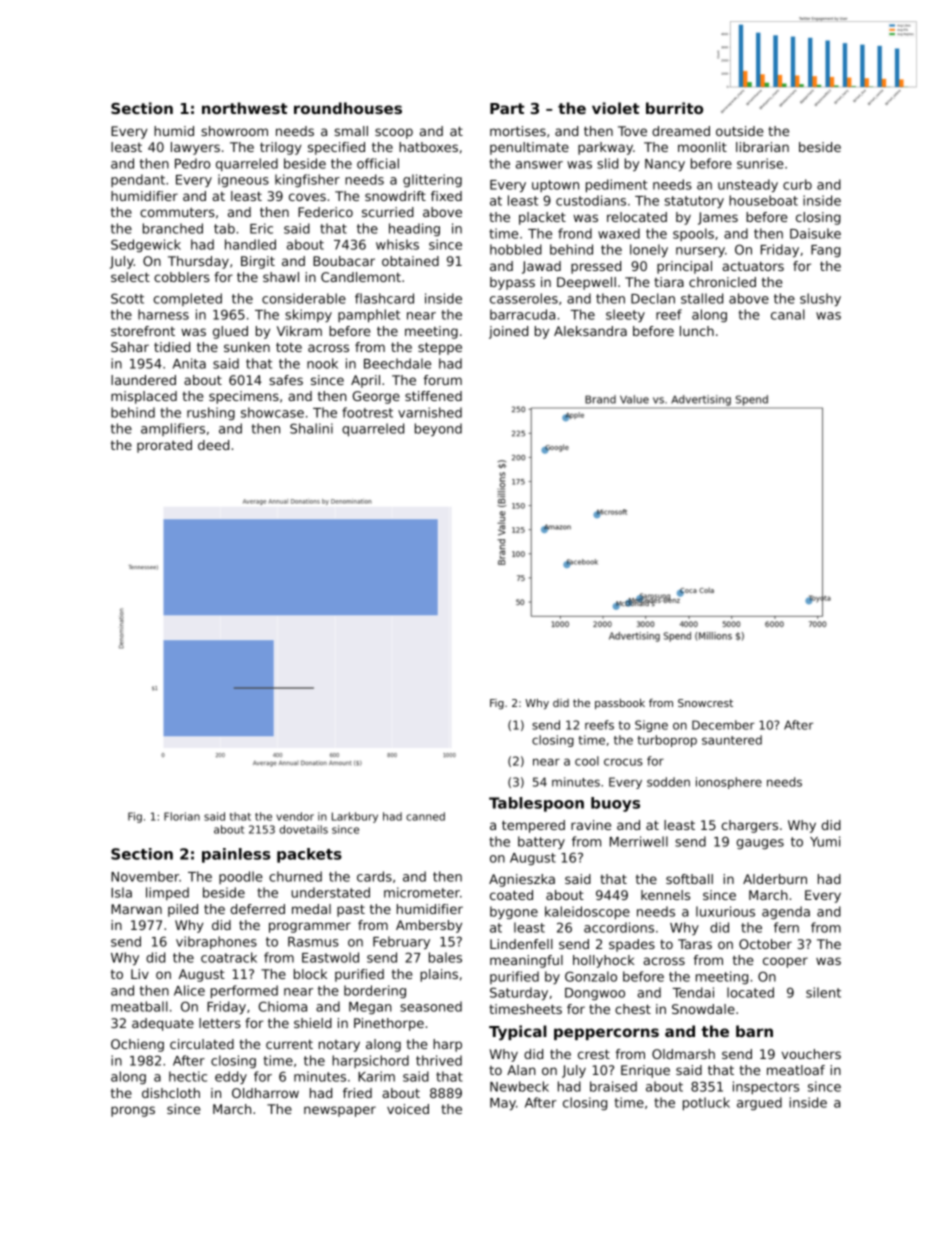 The height and width of the screenshot is (1233, 952). I want to click on current, so click(289, 1044).
